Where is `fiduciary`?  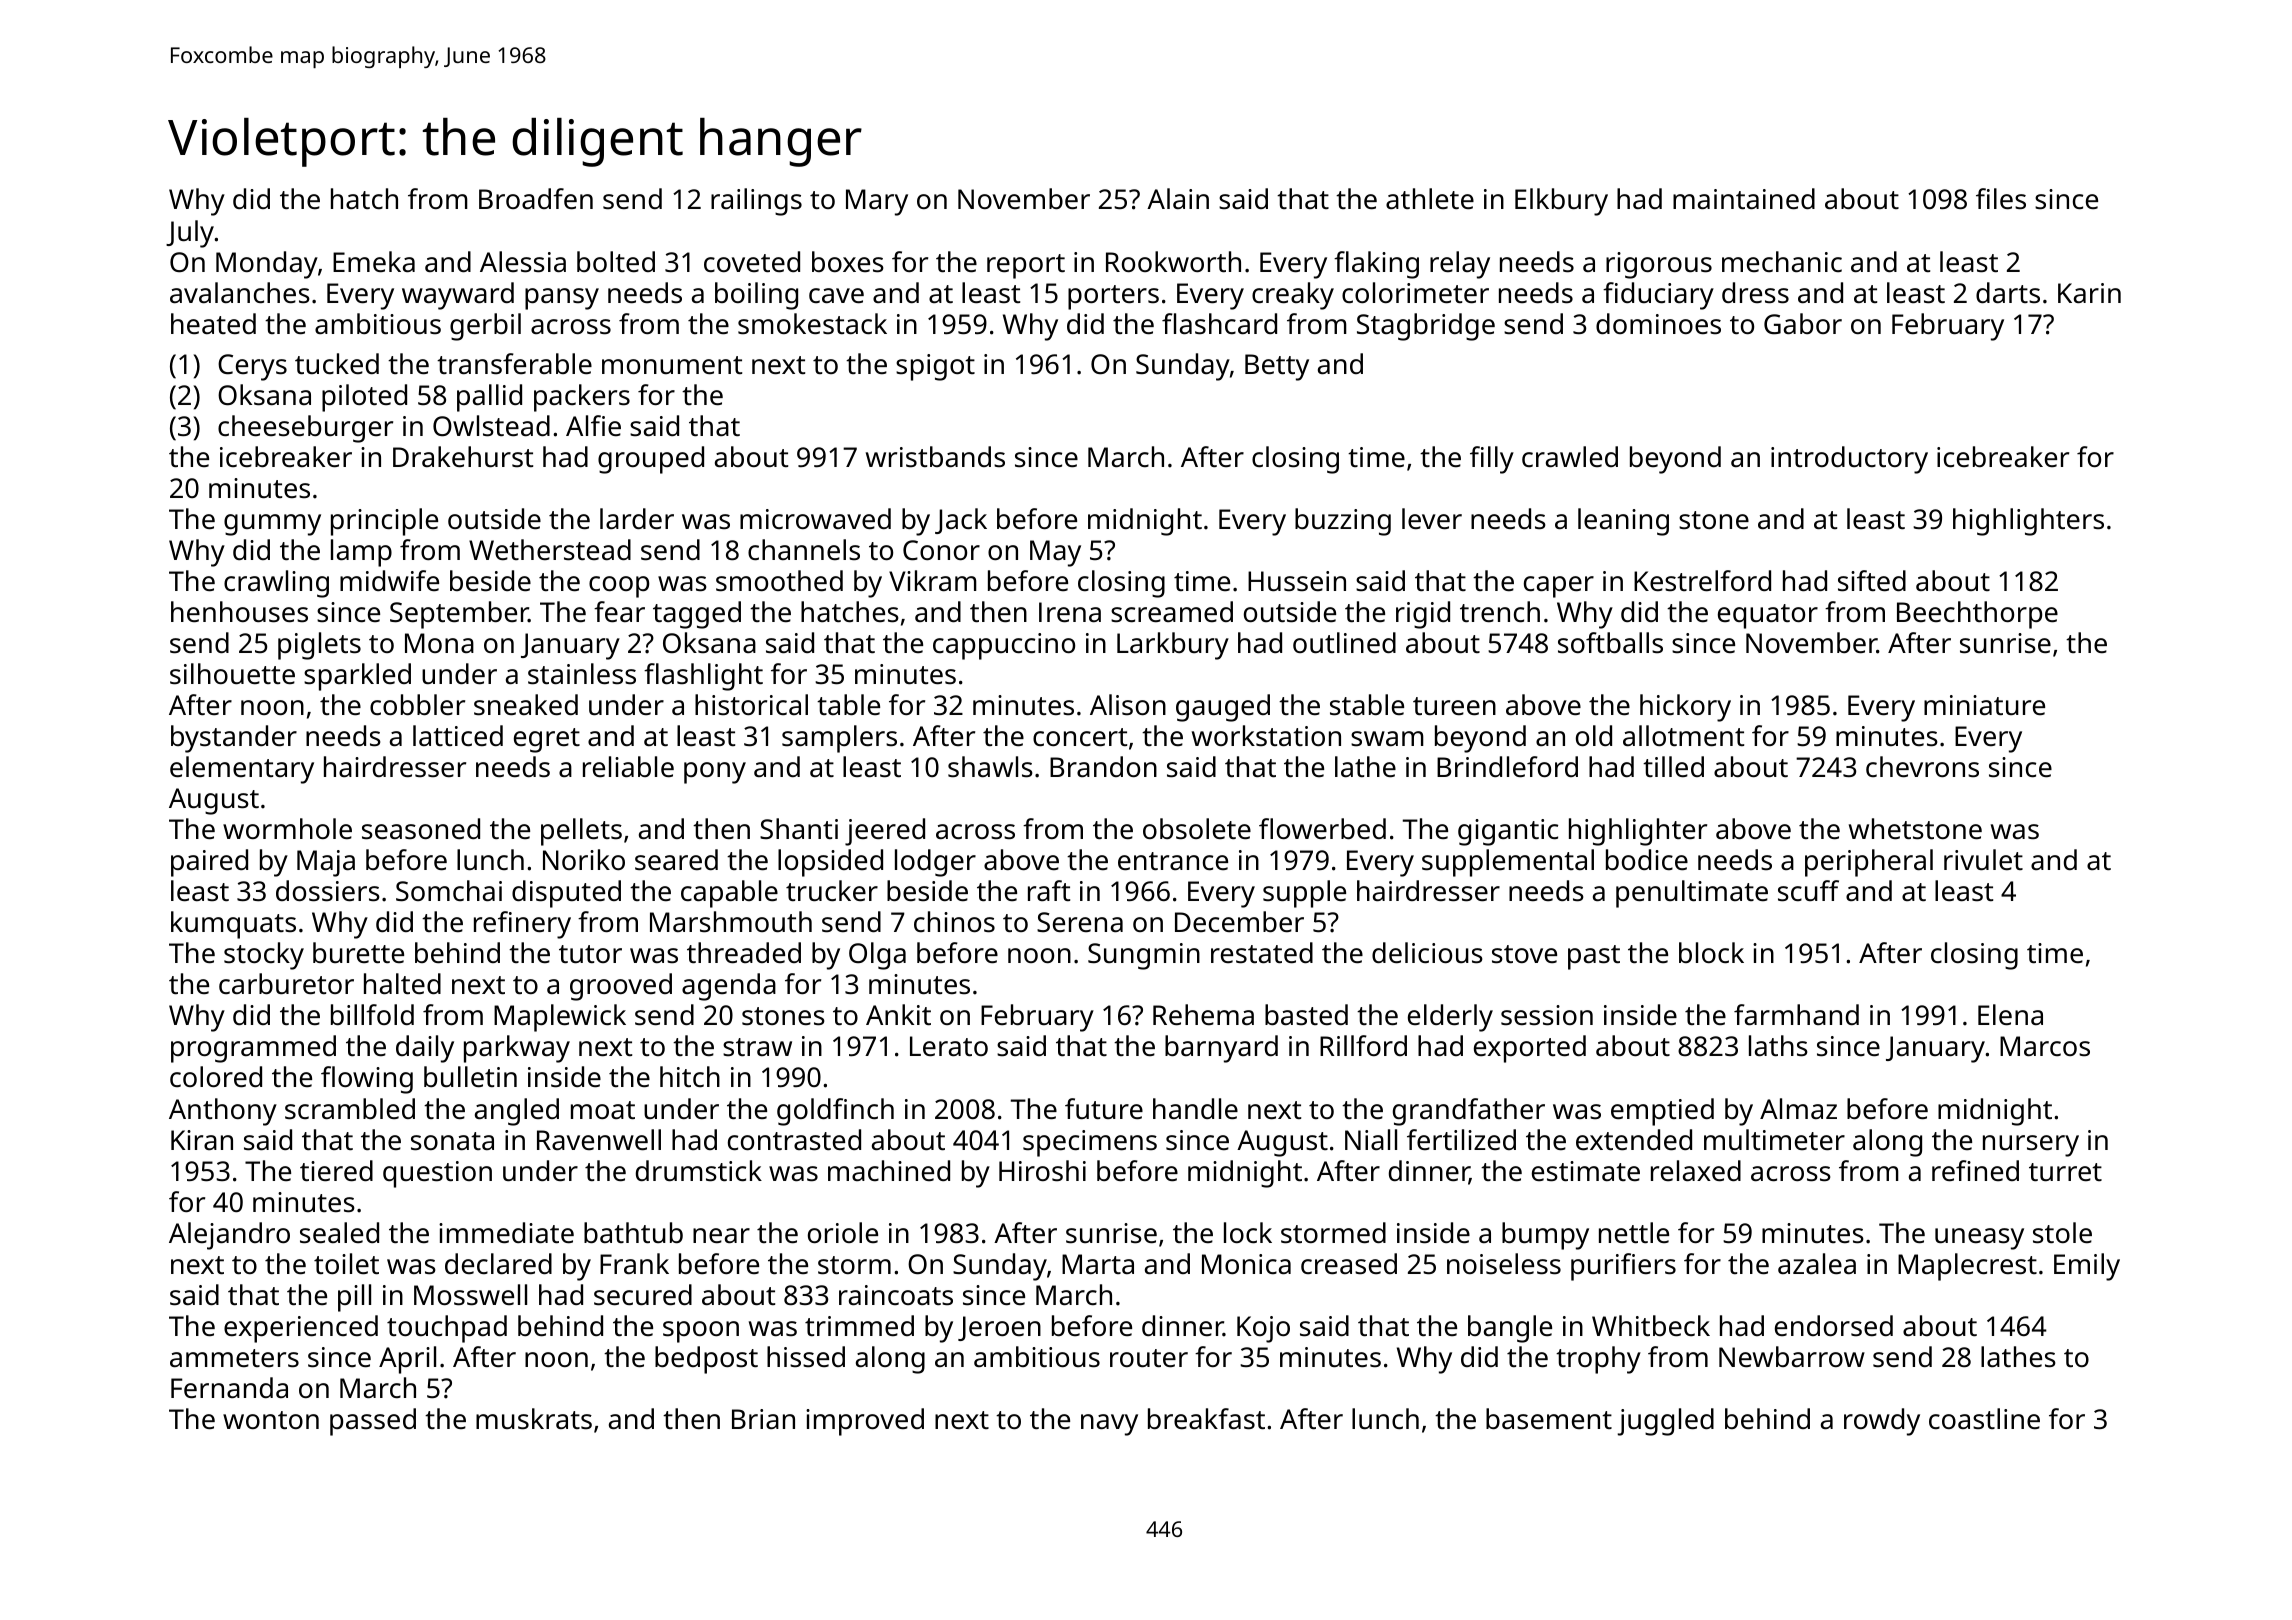 fiduciary is located at coordinates (1658, 296).
